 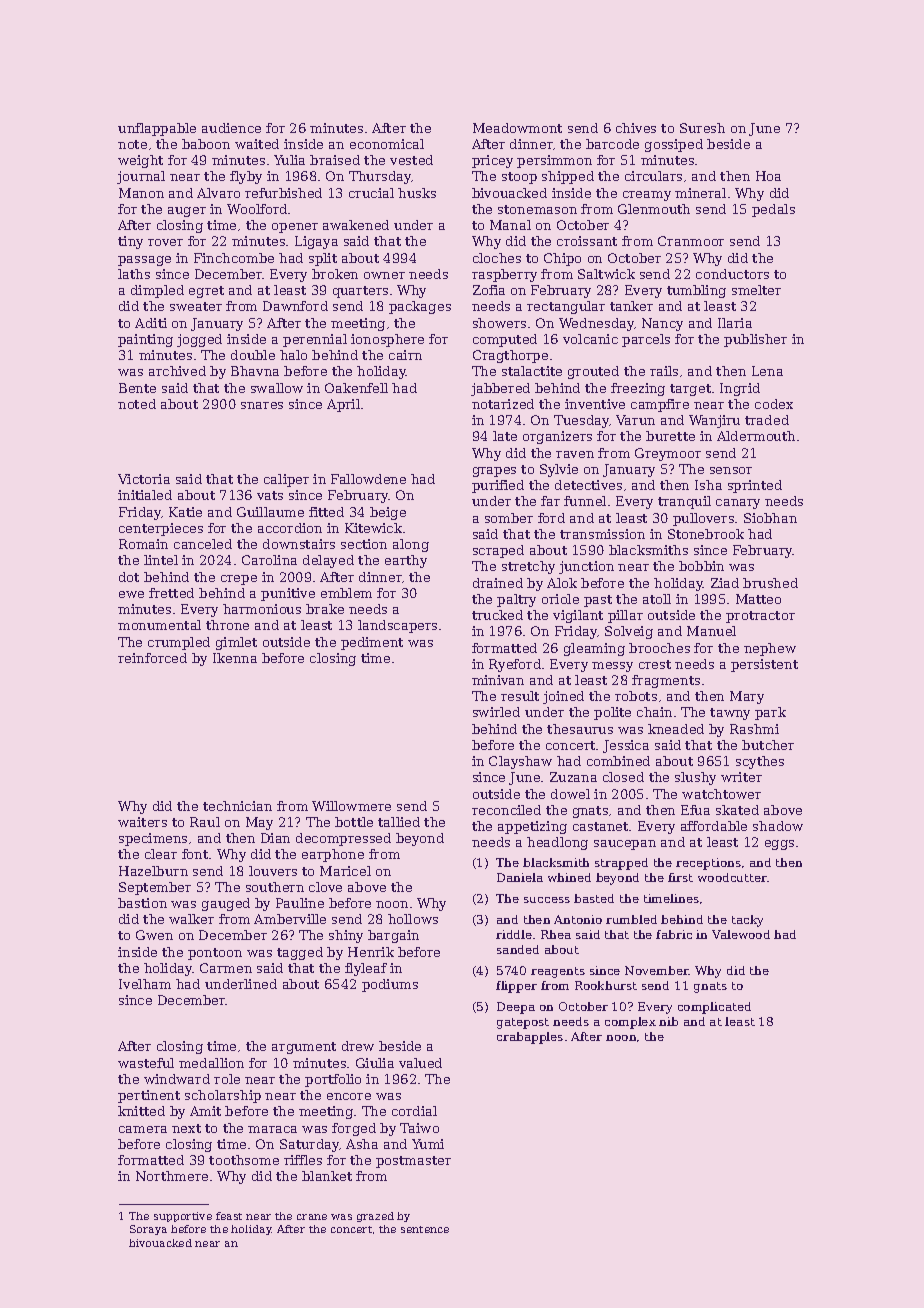 What do you see at coordinates (257, 144) in the document?
I see `waited` at bounding box center [257, 144].
